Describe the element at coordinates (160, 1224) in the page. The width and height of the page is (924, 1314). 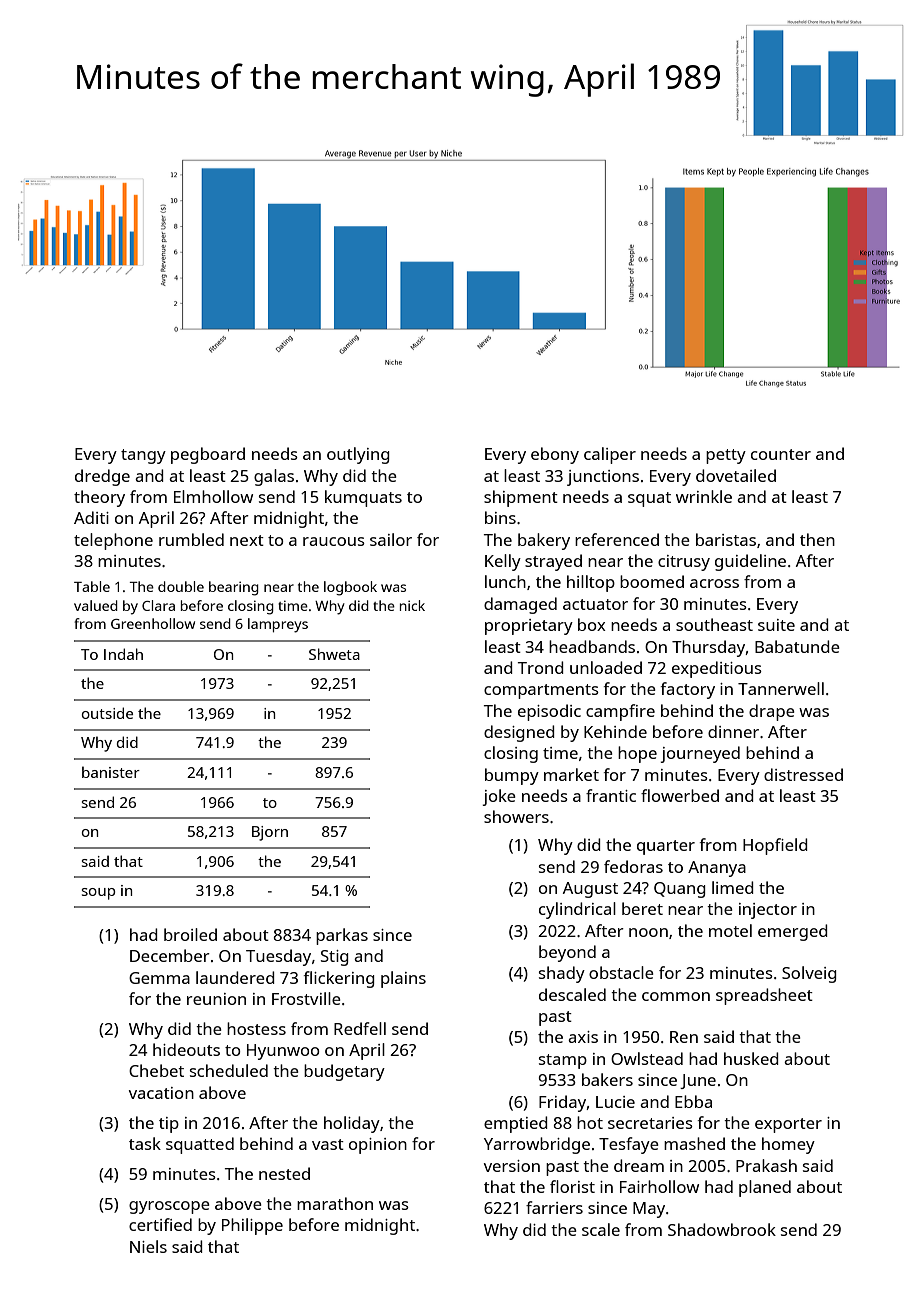
I see `certified` at that location.
